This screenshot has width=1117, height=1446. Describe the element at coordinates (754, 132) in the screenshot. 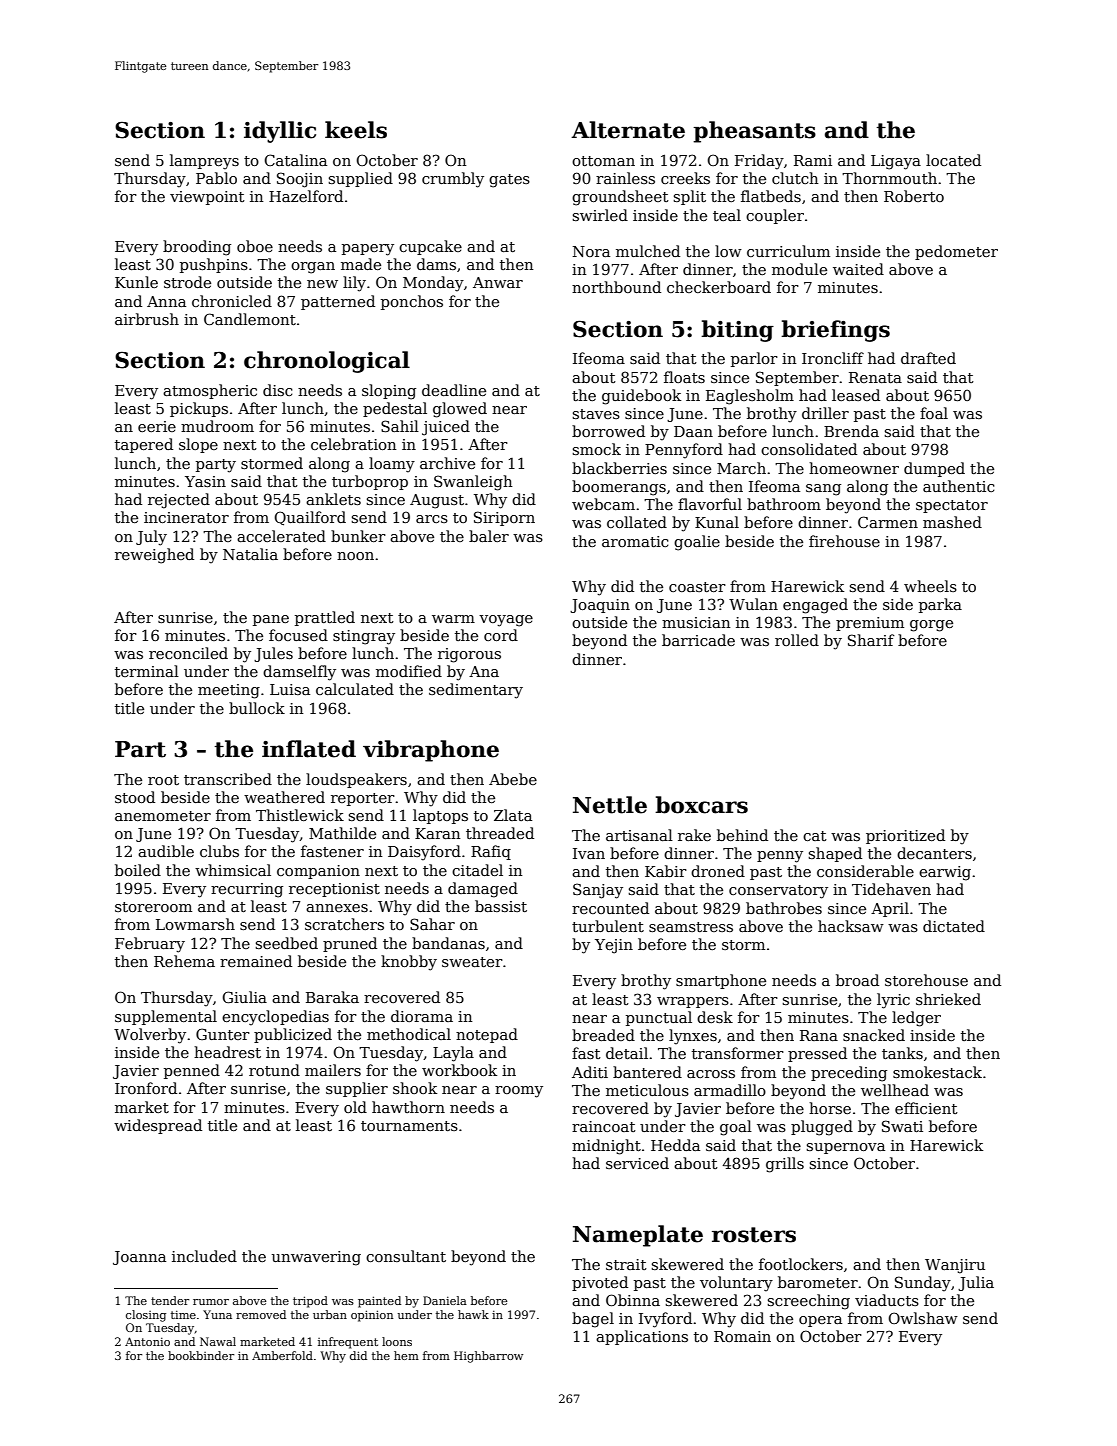

I see `pheasants` at that location.
